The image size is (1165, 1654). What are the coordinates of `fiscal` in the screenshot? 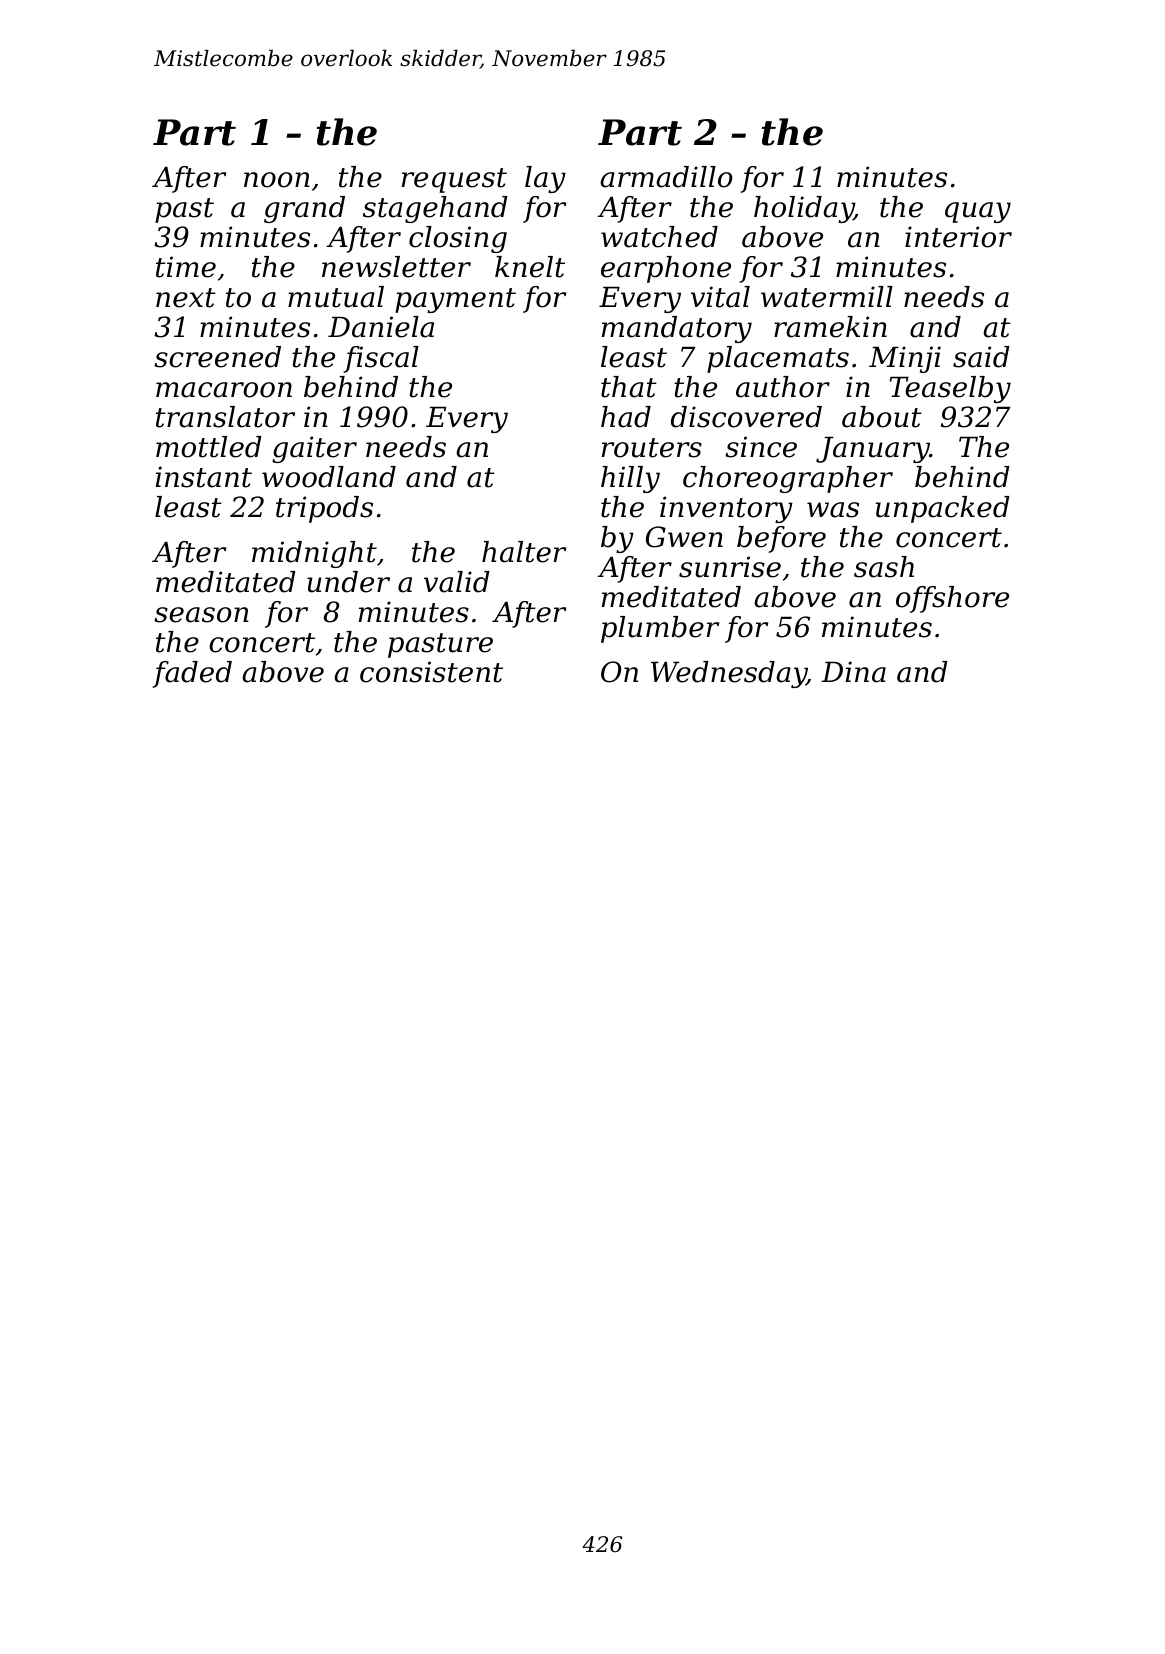 It's located at (381, 359).
